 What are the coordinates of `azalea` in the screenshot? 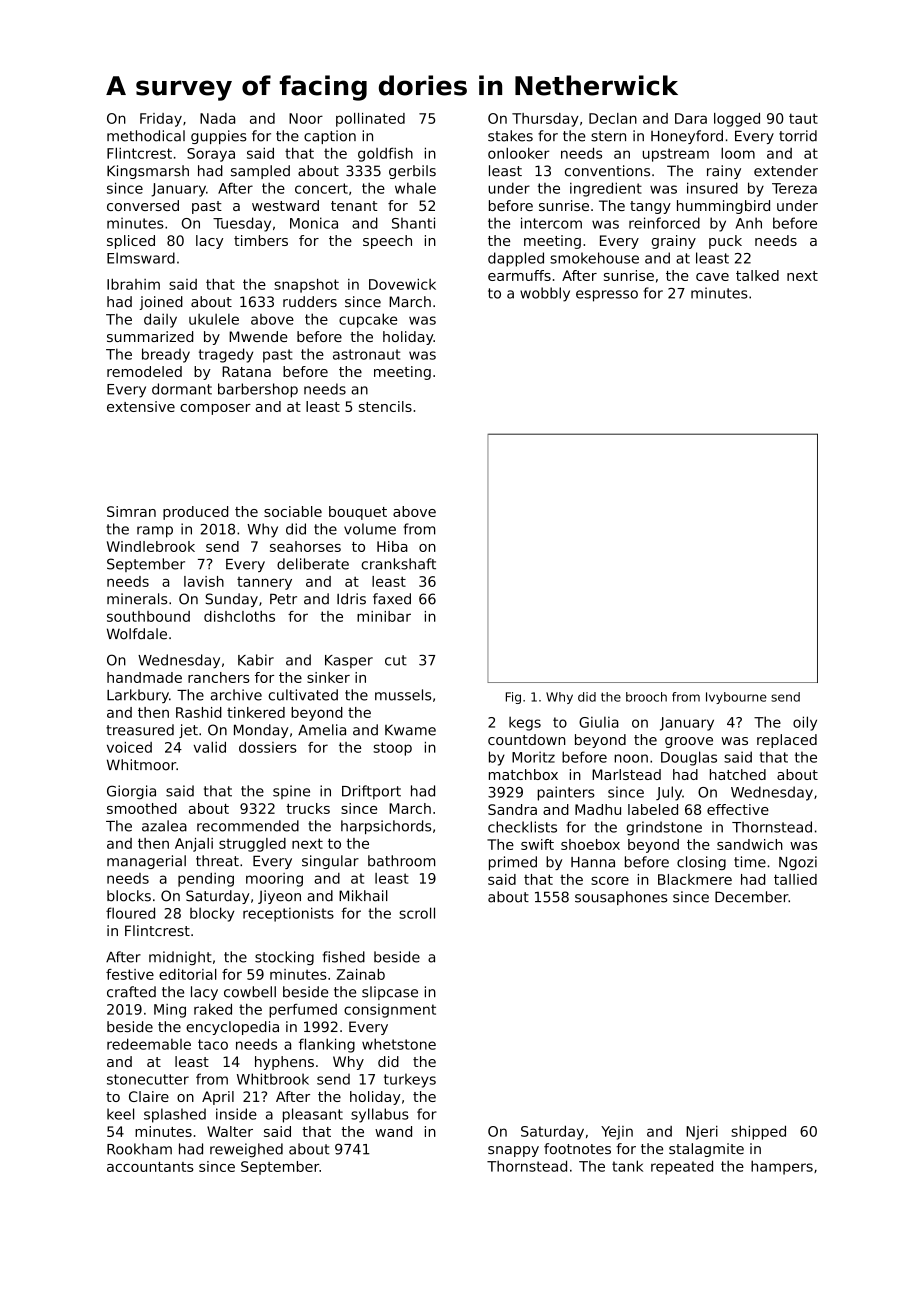 It's located at (164, 826).
